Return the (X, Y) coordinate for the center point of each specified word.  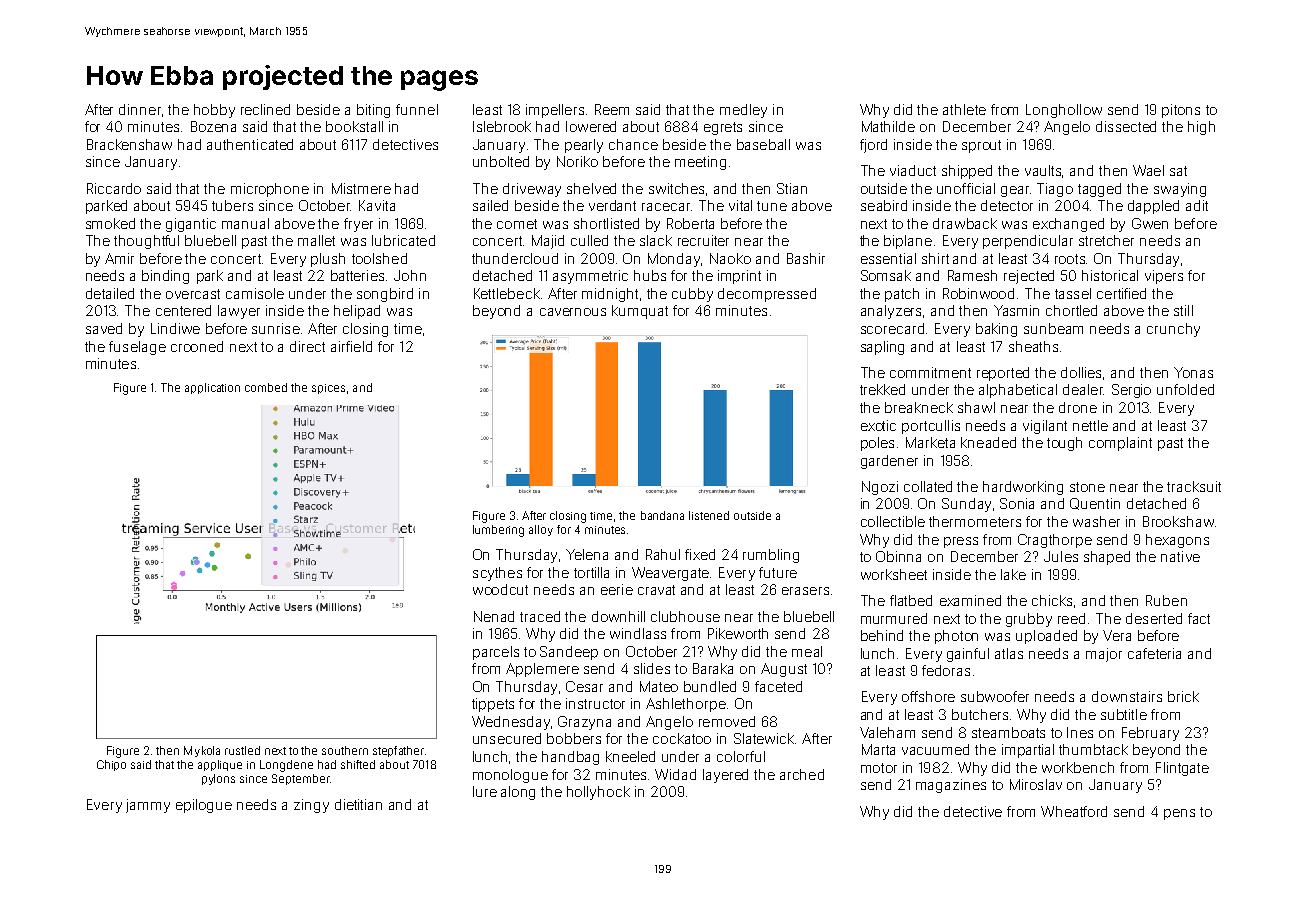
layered (725, 776)
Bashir (806, 258)
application (212, 388)
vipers (1164, 277)
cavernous (573, 312)
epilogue (204, 806)
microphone (270, 190)
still (1183, 310)
